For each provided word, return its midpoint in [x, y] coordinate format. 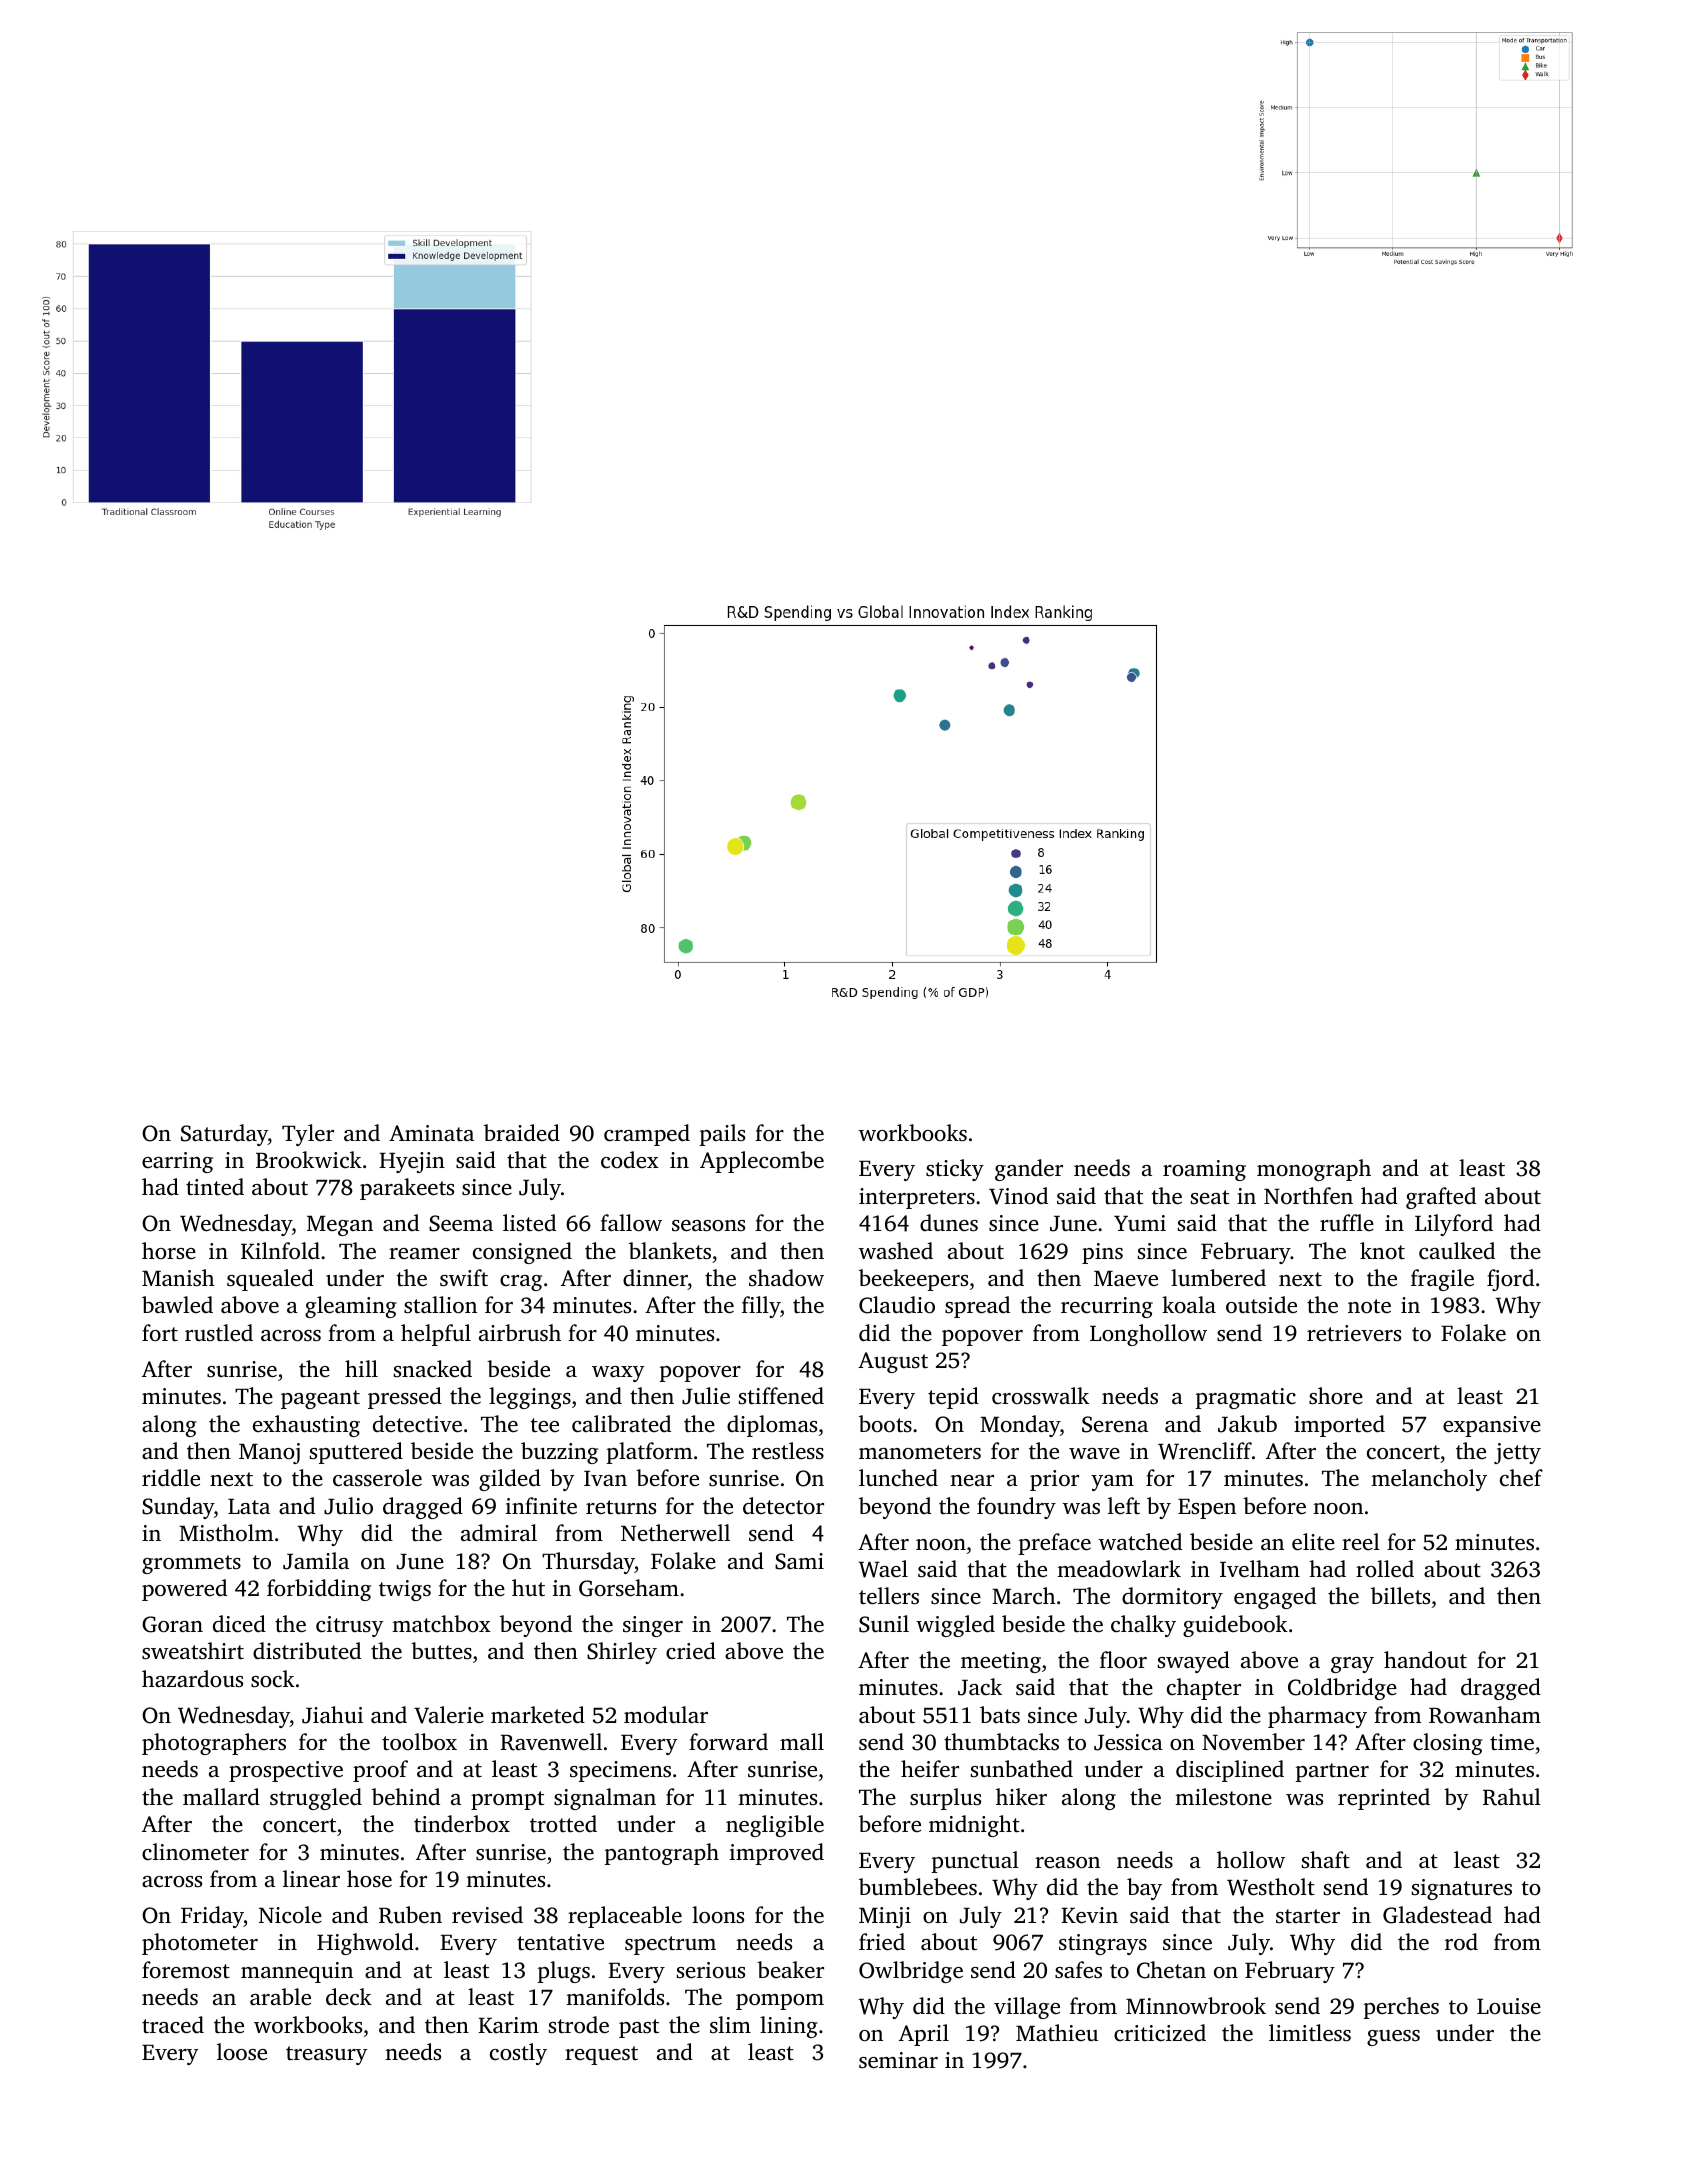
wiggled [955, 1626]
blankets [670, 1250]
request [601, 2055]
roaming [1204, 1170]
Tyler [308, 1135]
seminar [898, 2060]
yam [1112, 1483]
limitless [1310, 2033]
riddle [171, 1478]
